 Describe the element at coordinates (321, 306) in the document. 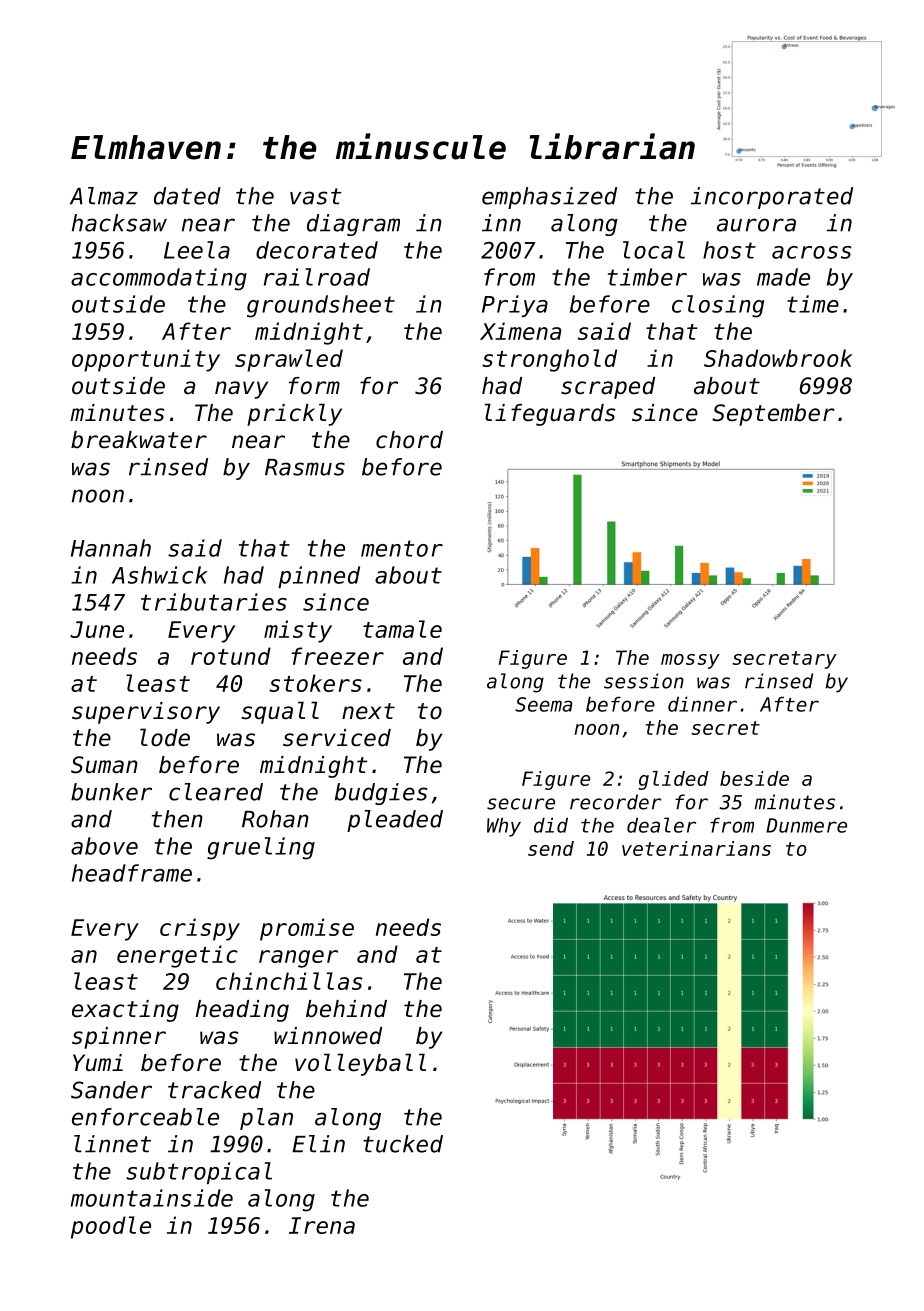

I see `groundsheet` at that location.
